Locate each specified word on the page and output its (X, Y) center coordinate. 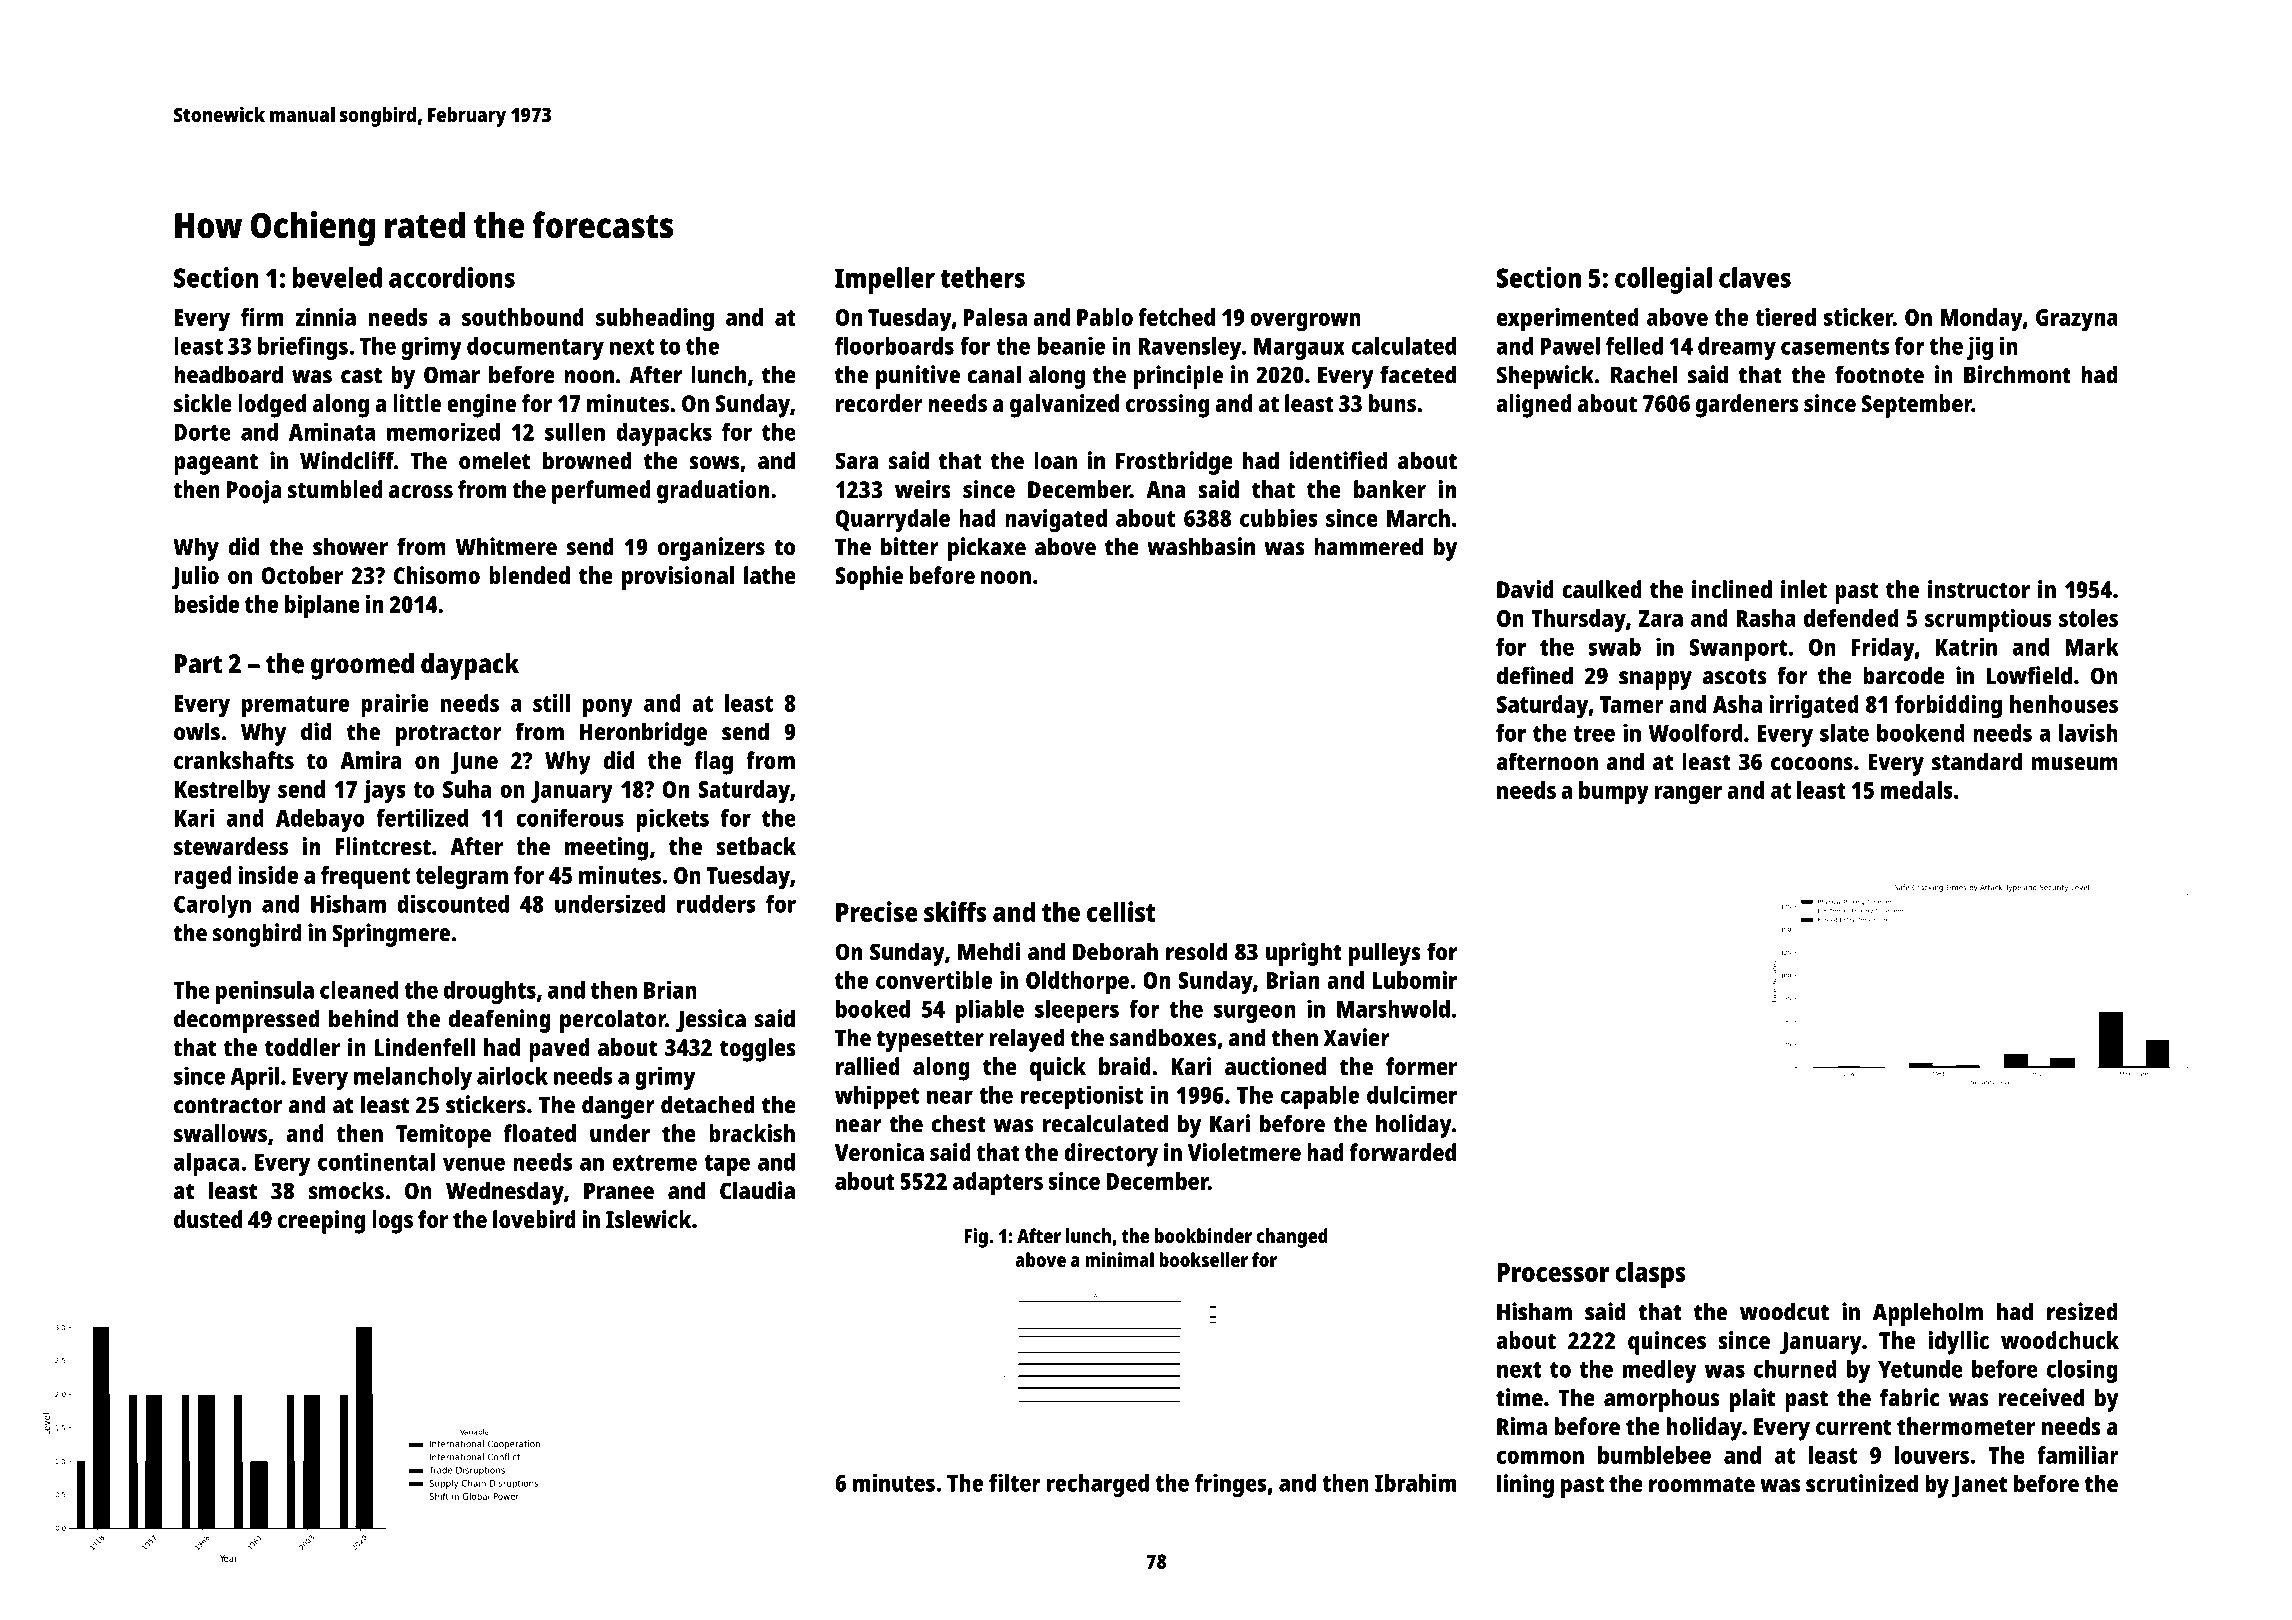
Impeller (885, 280)
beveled (337, 277)
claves (1755, 277)
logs (392, 1222)
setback (756, 846)
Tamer (1632, 704)
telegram (462, 878)
